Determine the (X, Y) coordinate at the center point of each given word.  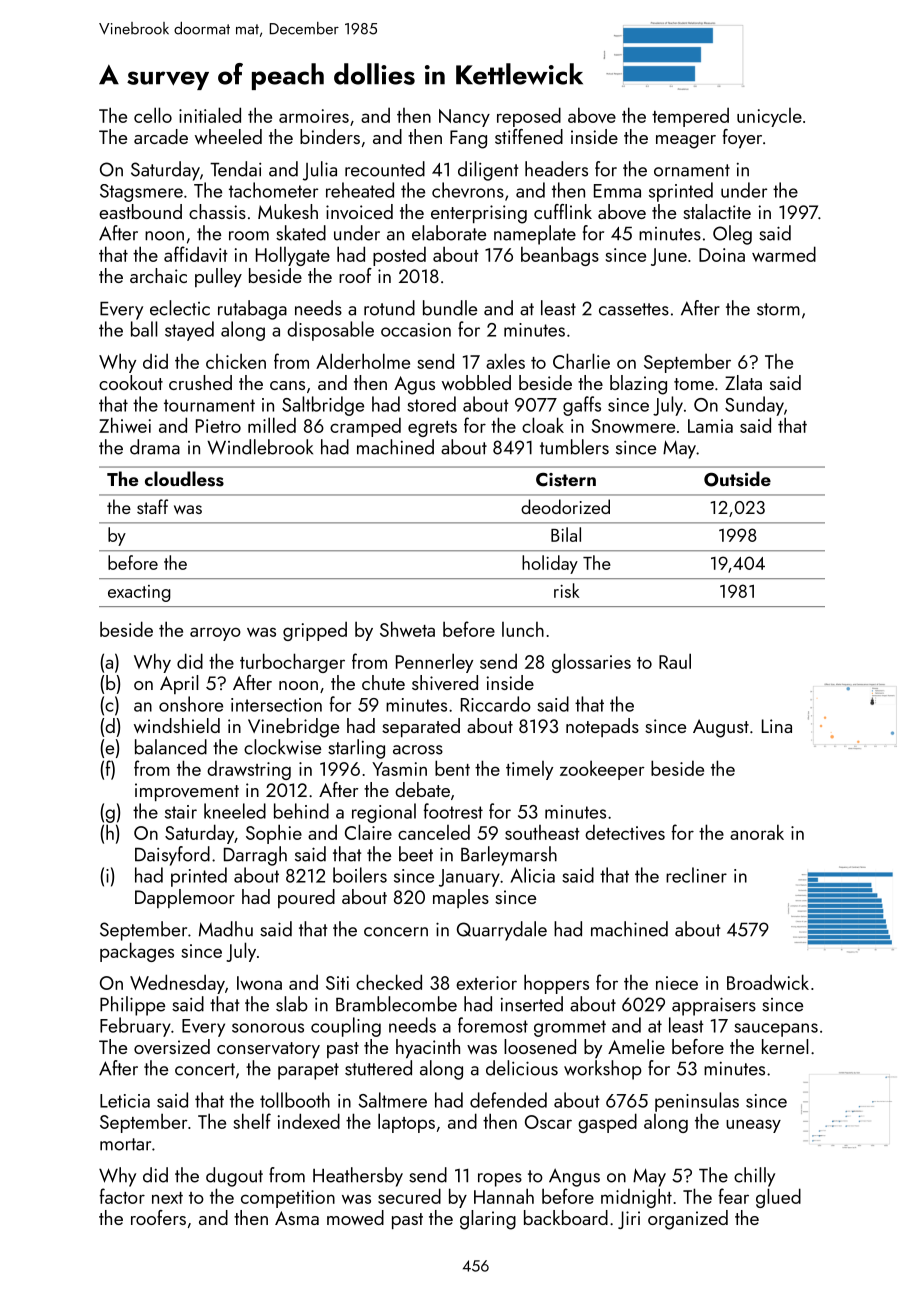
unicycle (769, 117)
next (167, 1198)
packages (137, 952)
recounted (385, 169)
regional (384, 813)
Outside (737, 479)
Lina (777, 726)
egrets (432, 429)
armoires (314, 116)
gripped (315, 631)
